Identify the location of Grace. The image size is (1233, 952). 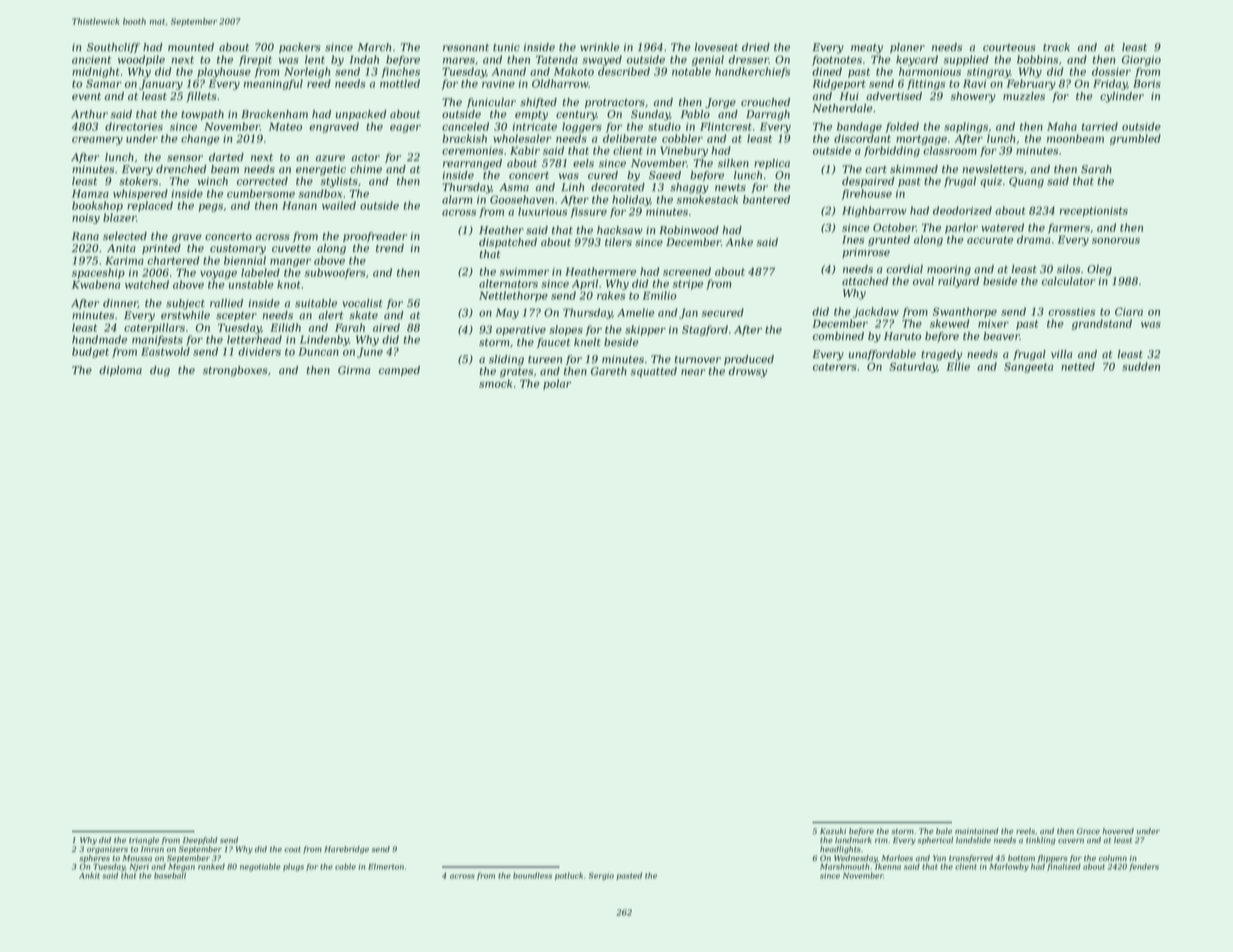
(1088, 831).
